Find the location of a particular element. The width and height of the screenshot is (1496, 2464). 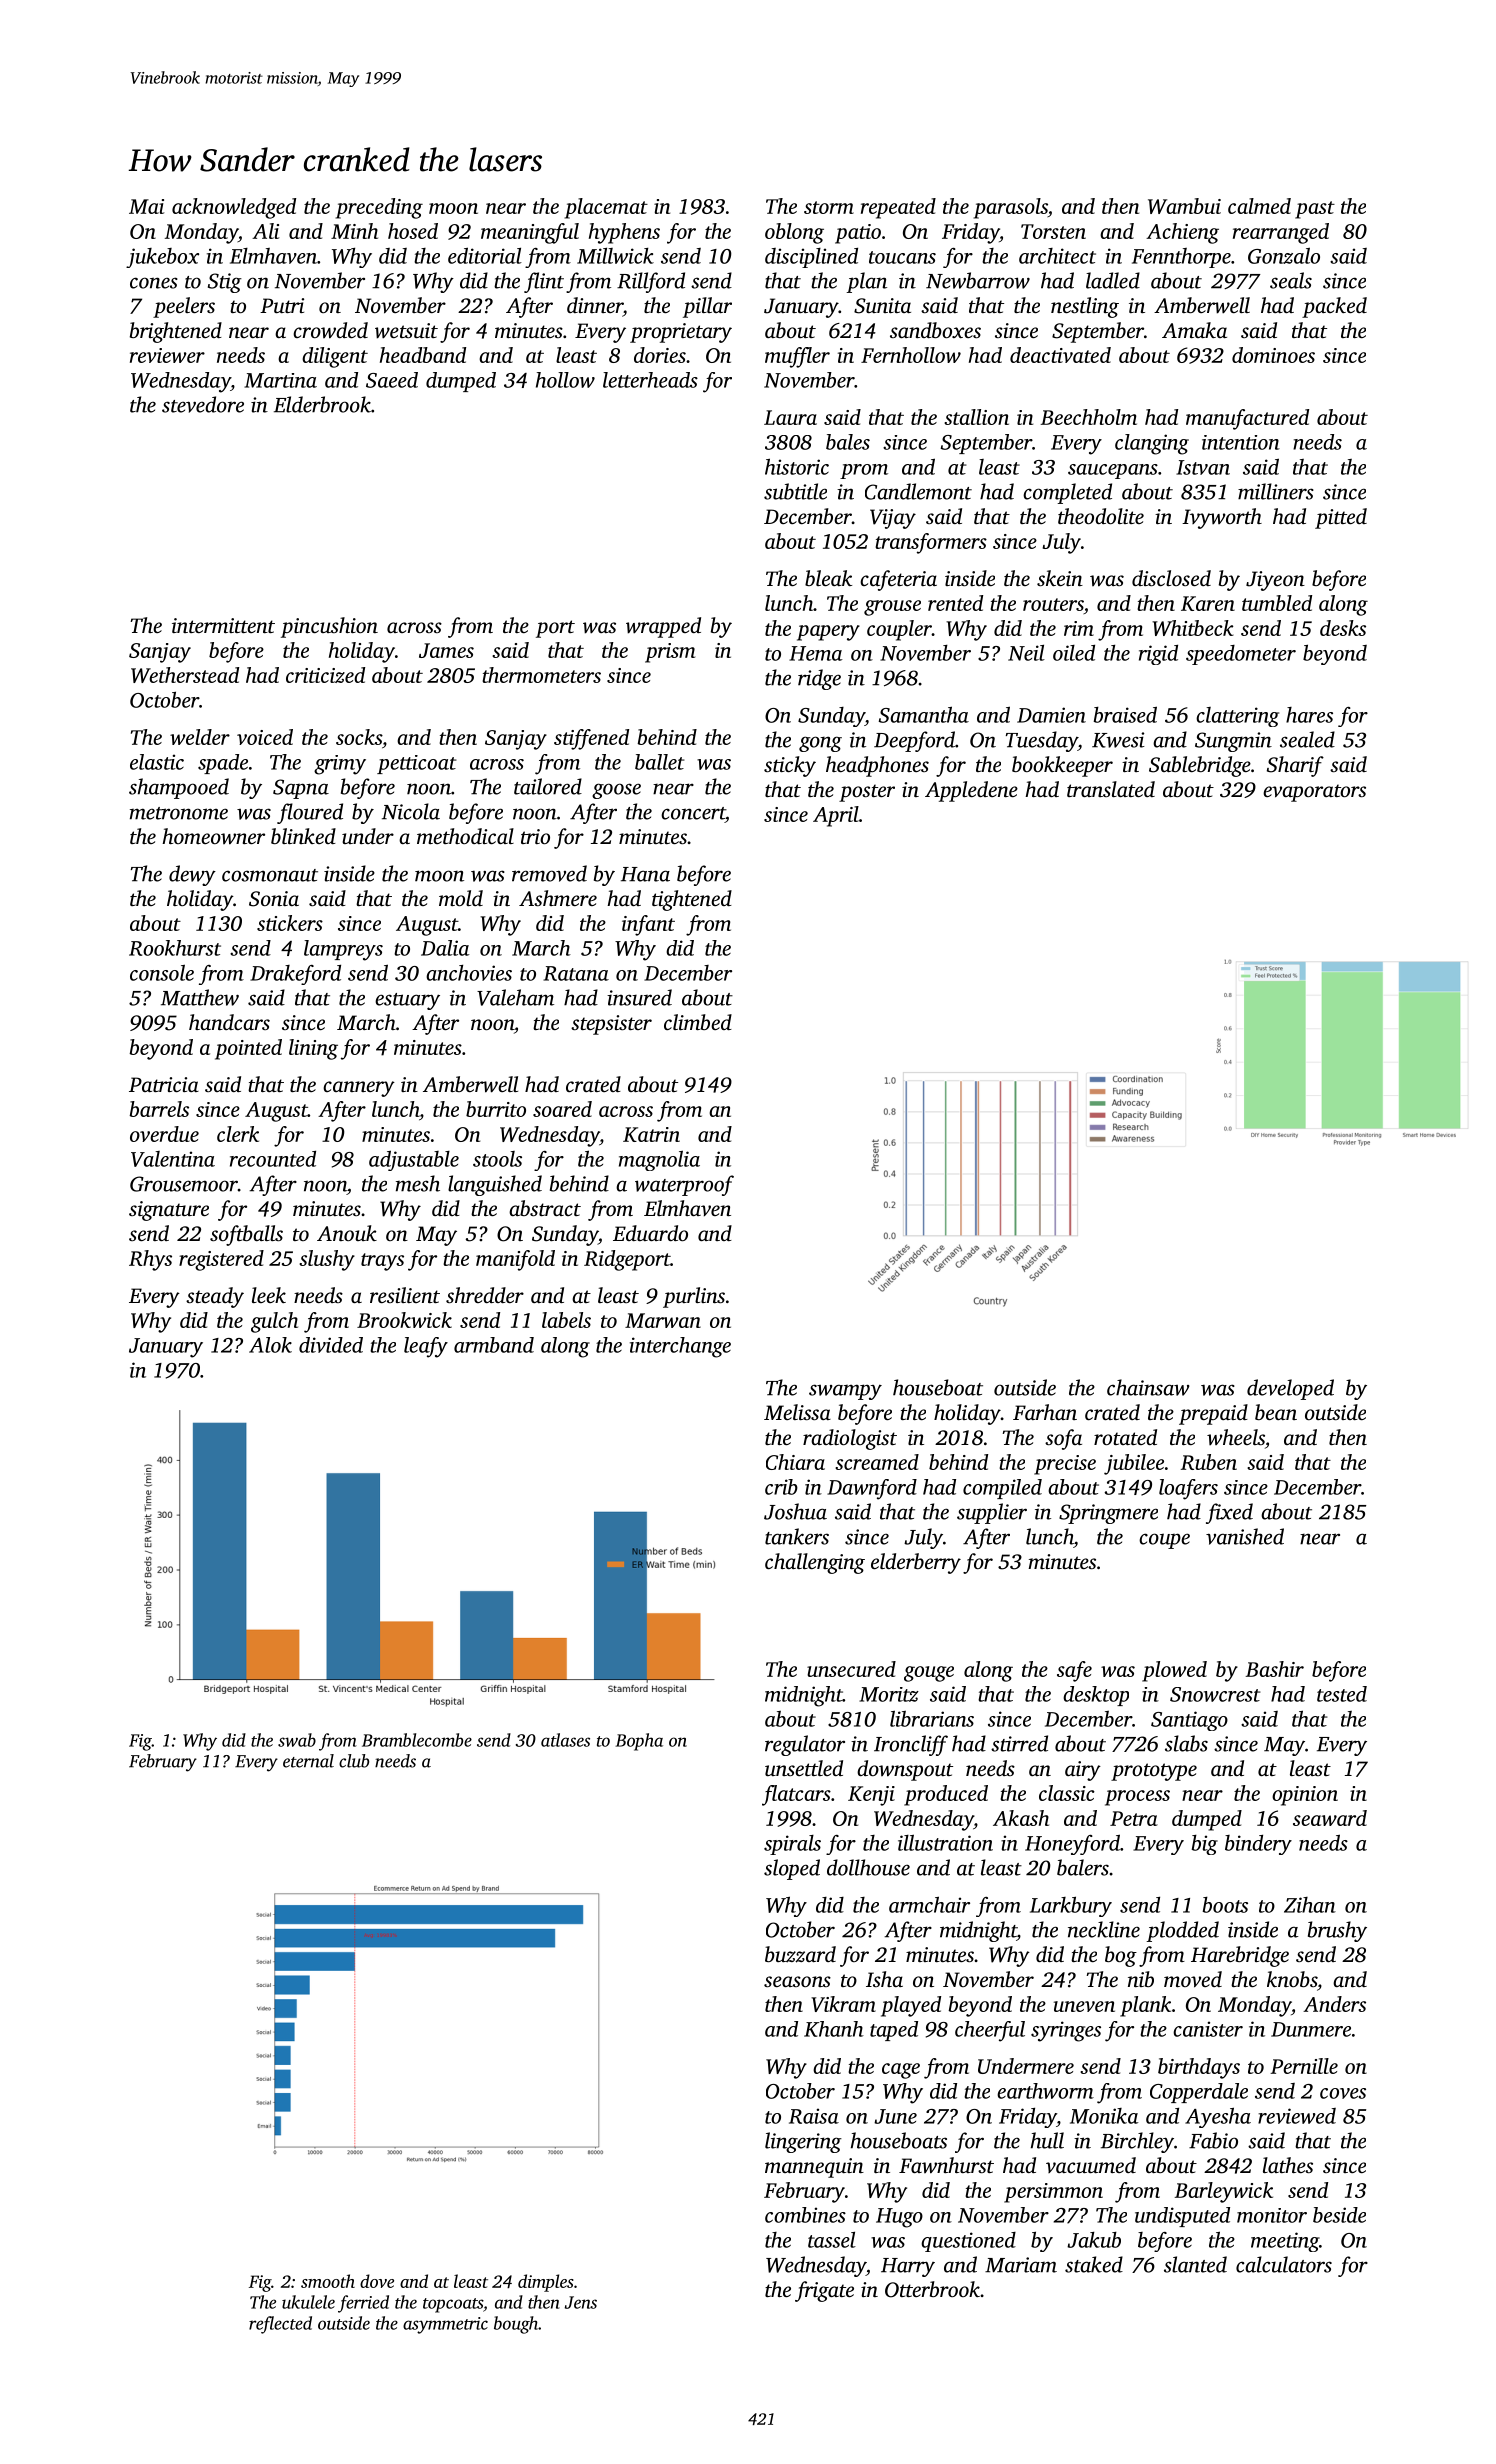

canister is located at coordinates (1208, 2029).
